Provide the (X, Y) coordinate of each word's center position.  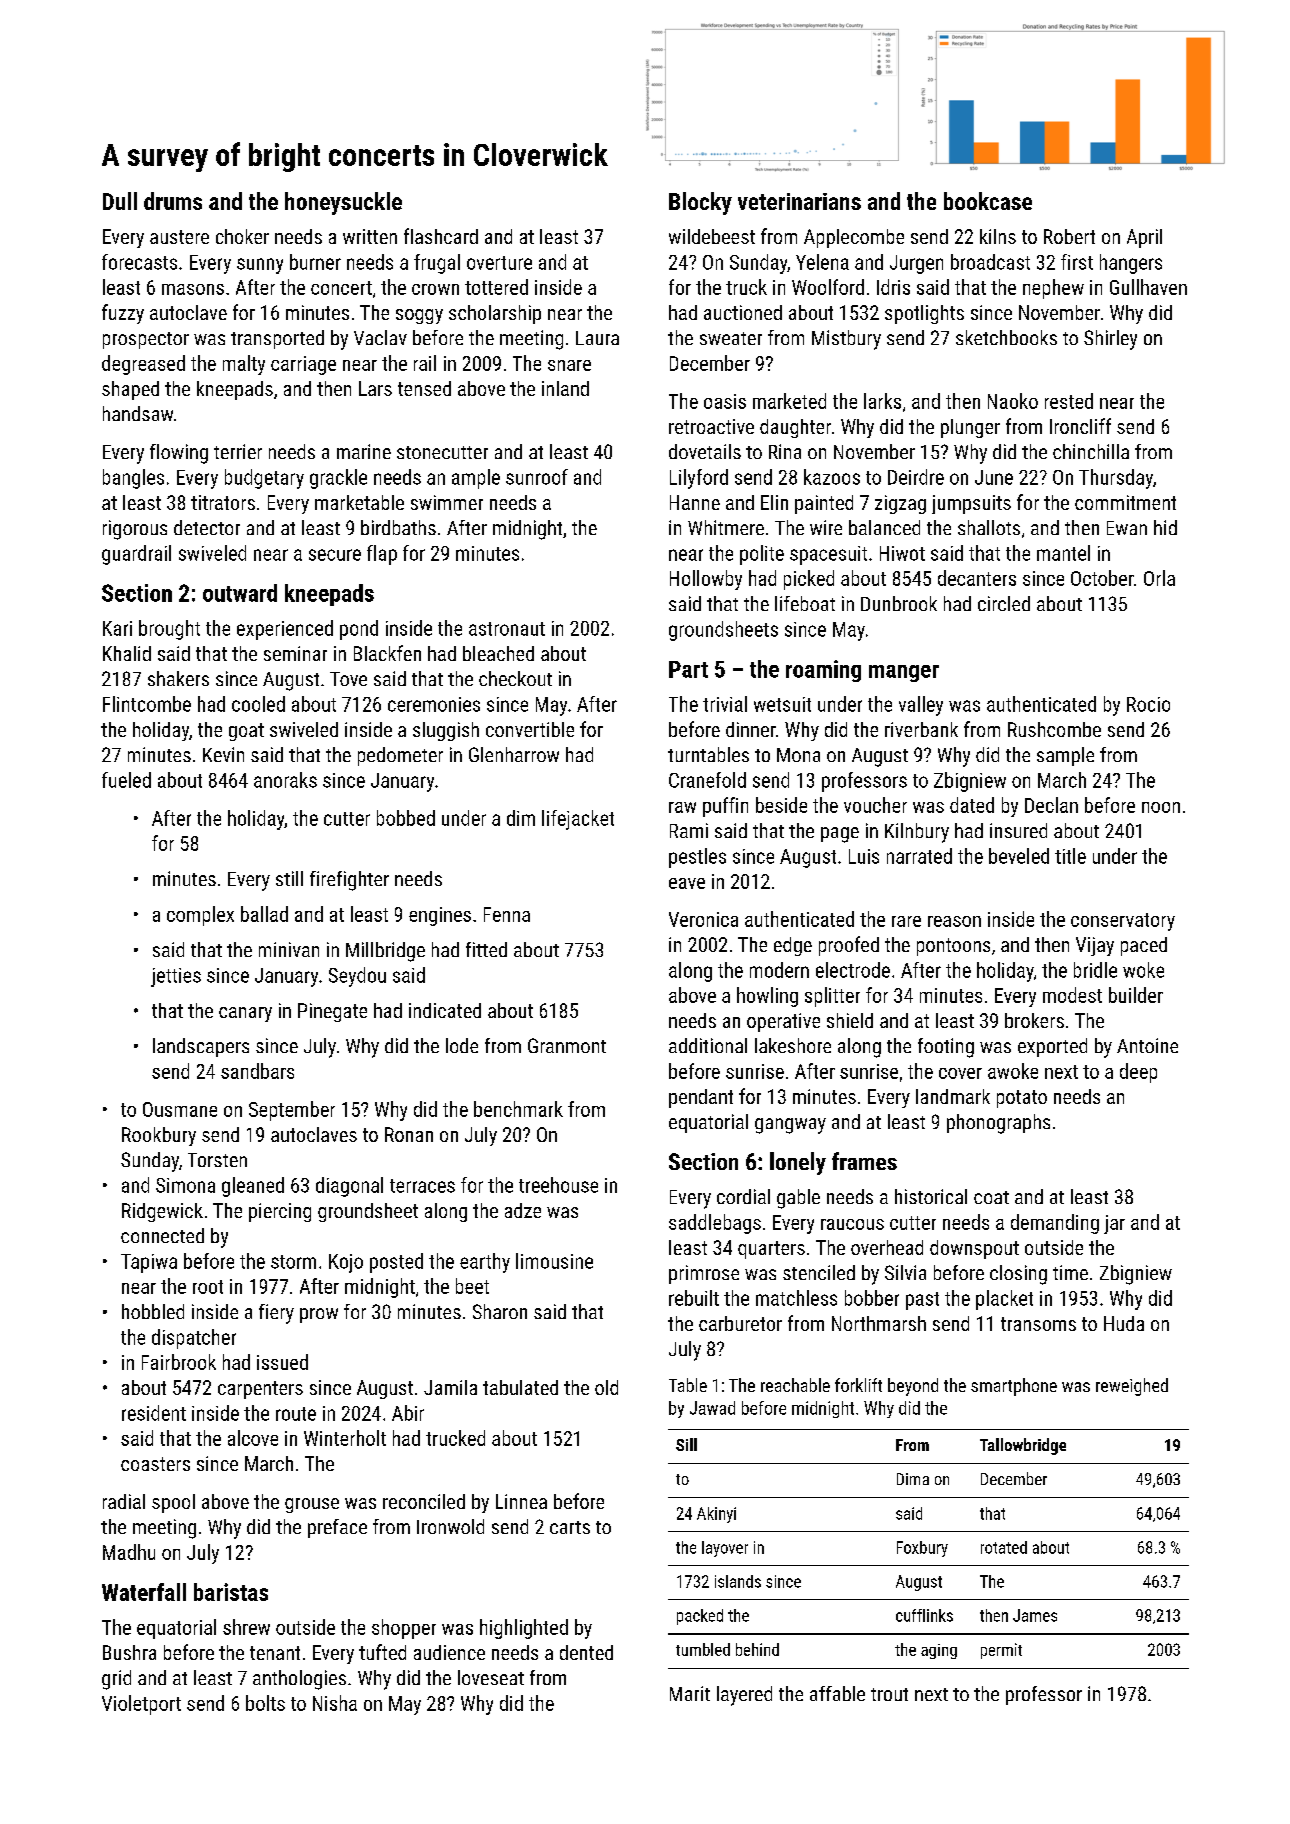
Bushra (129, 1652)
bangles (133, 479)
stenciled (819, 1272)
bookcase (988, 201)
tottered (496, 287)
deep (1138, 1073)
